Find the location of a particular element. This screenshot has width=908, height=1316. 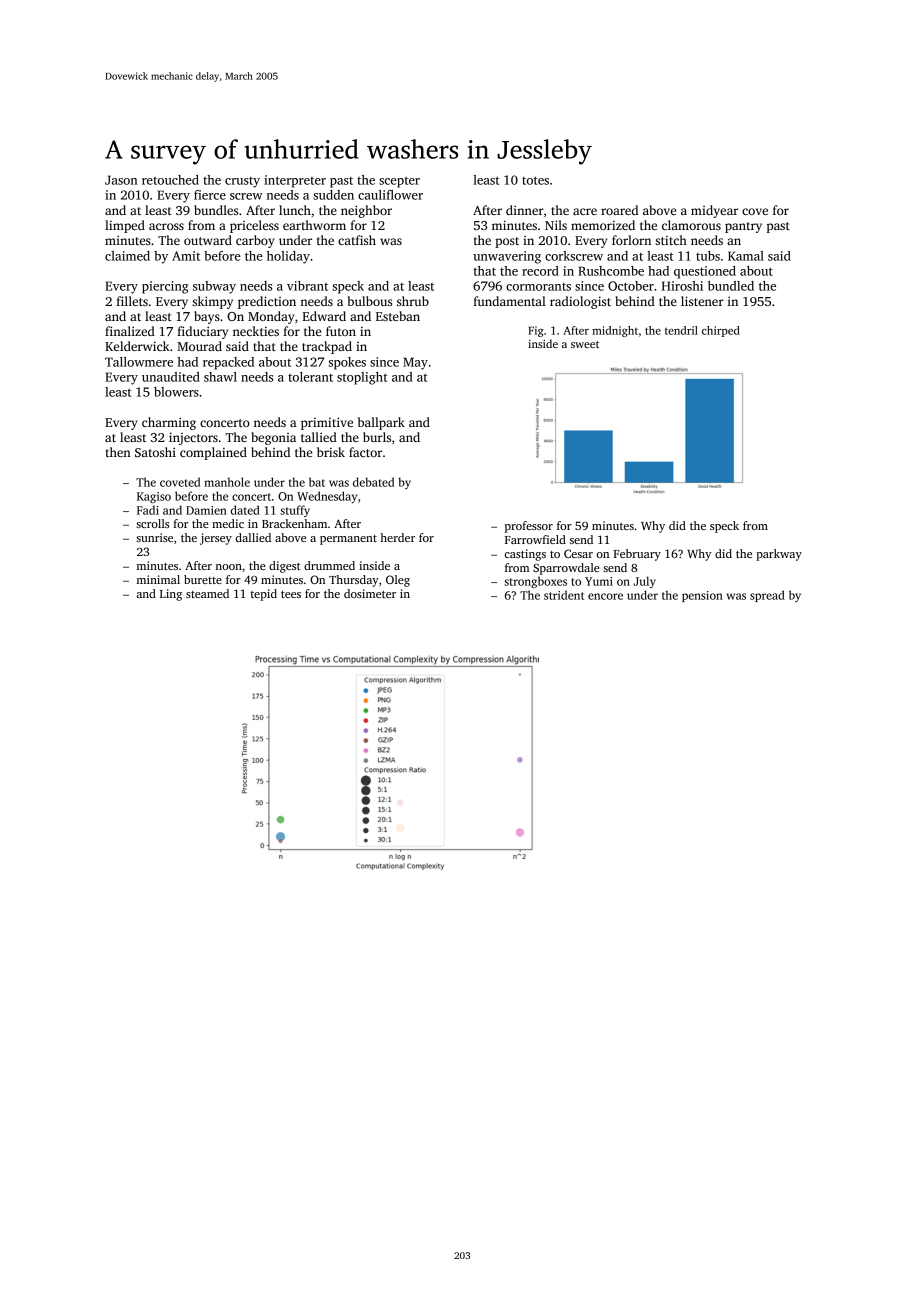

clamorous is located at coordinates (691, 225).
